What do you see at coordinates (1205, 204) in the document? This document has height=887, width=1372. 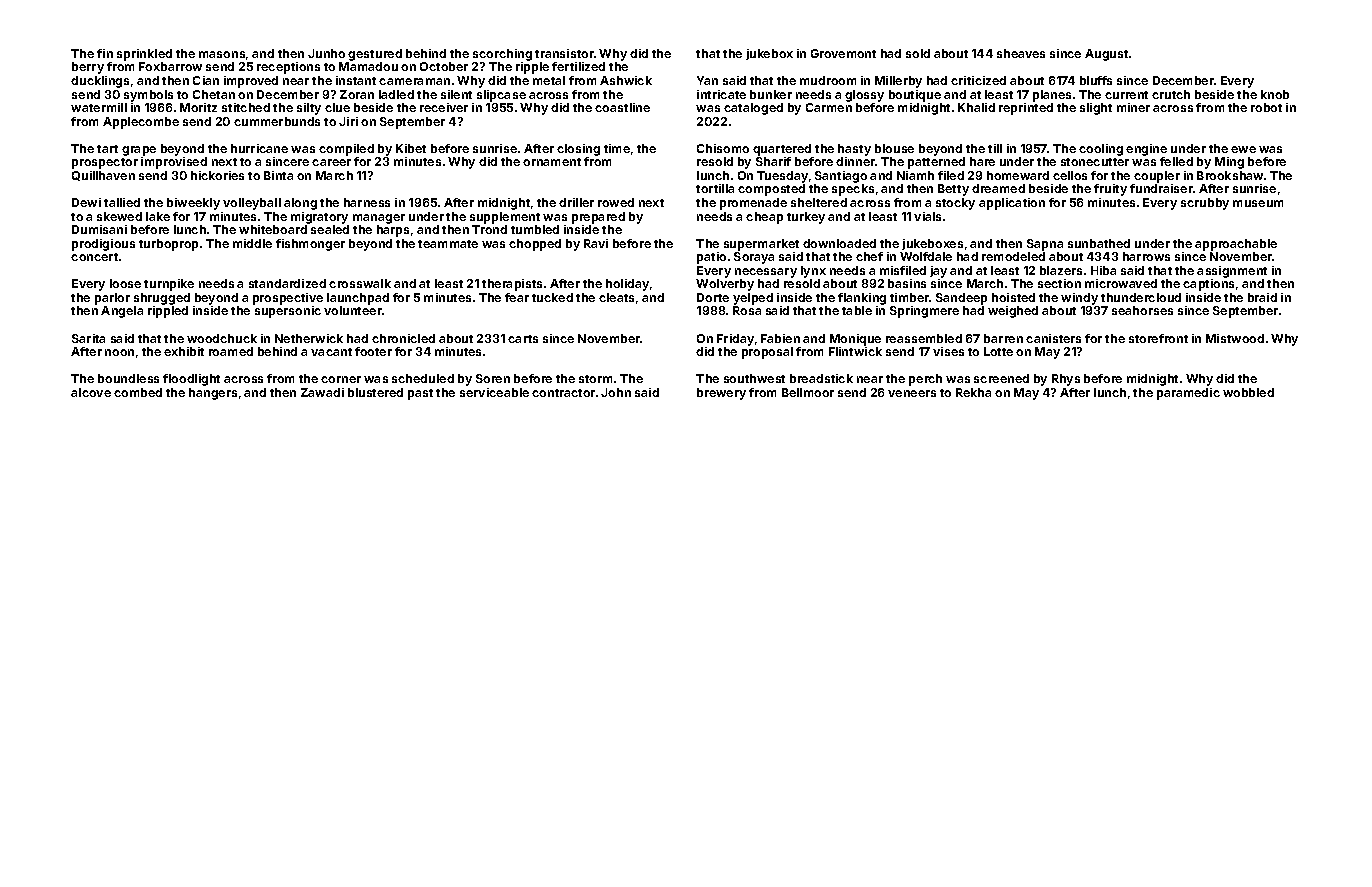 I see `scrubby` at bounding box center [1205, 204].
